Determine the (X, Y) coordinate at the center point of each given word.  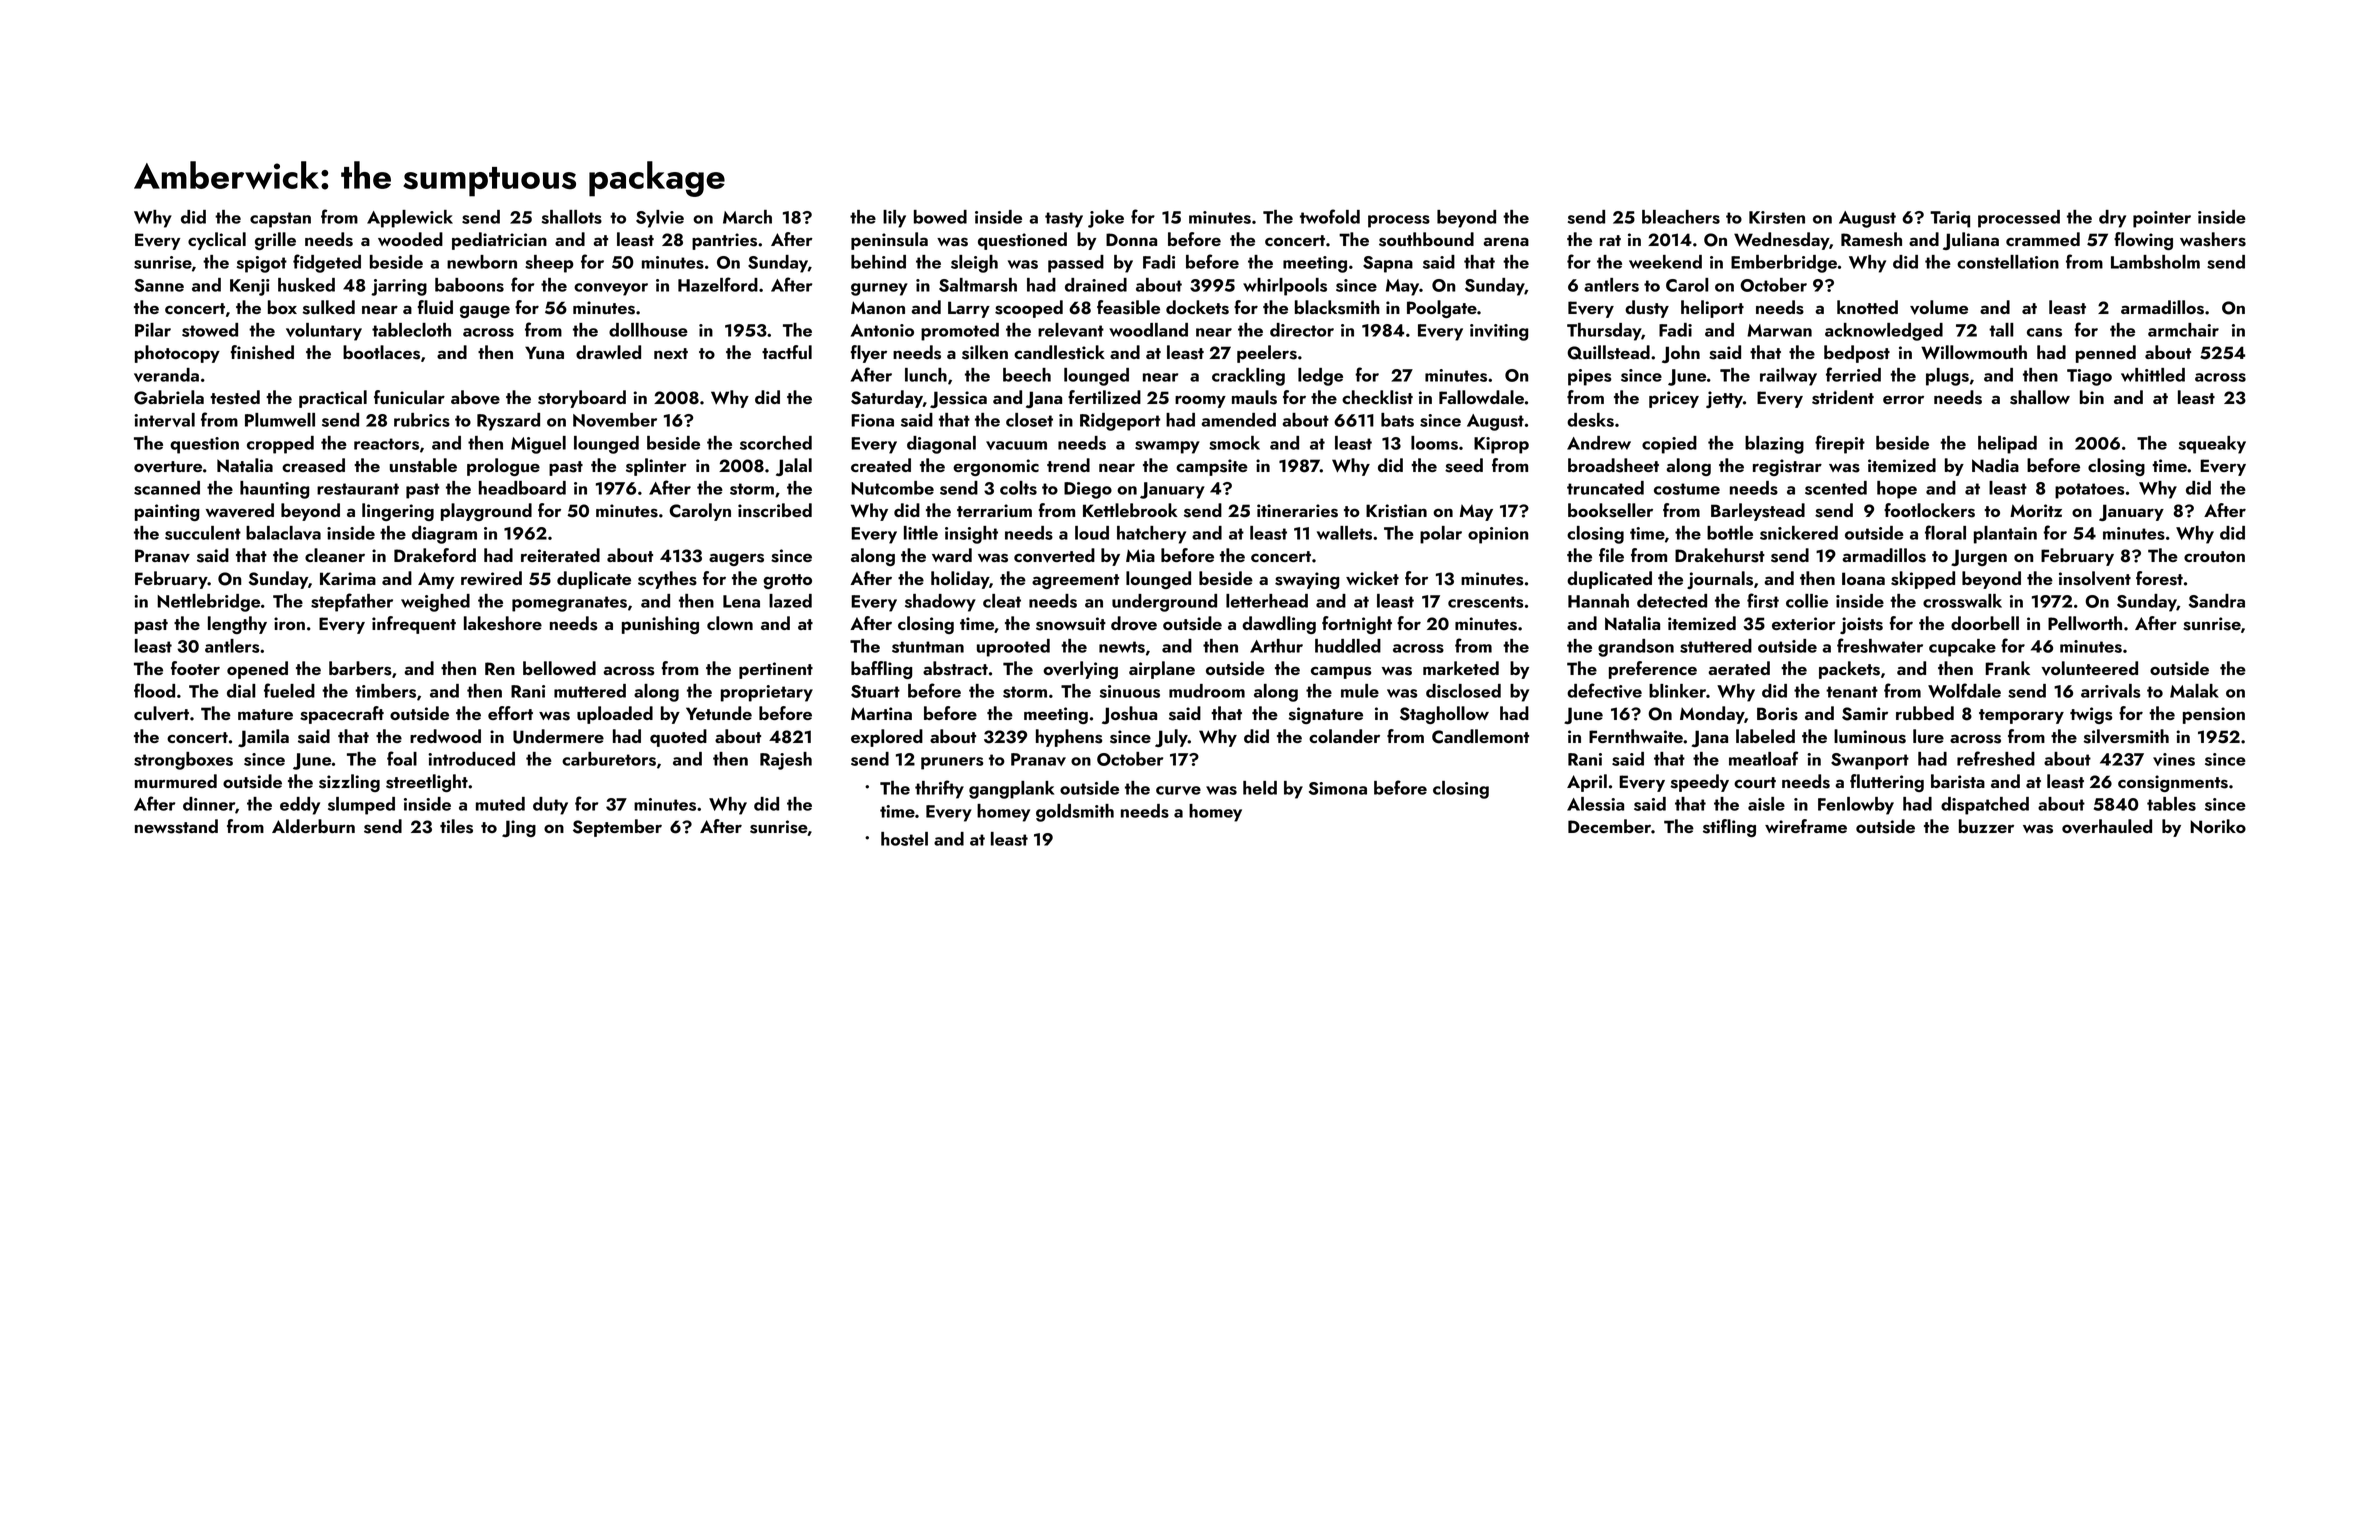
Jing (519, 828)
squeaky (2212, 445)
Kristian (1396, 511)
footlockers (1929, 510)
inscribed (775, 510)
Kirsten (1777, 217)
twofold (1330, 216)
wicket (1372, 578)
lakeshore (503, 623)
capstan (280, 220)
